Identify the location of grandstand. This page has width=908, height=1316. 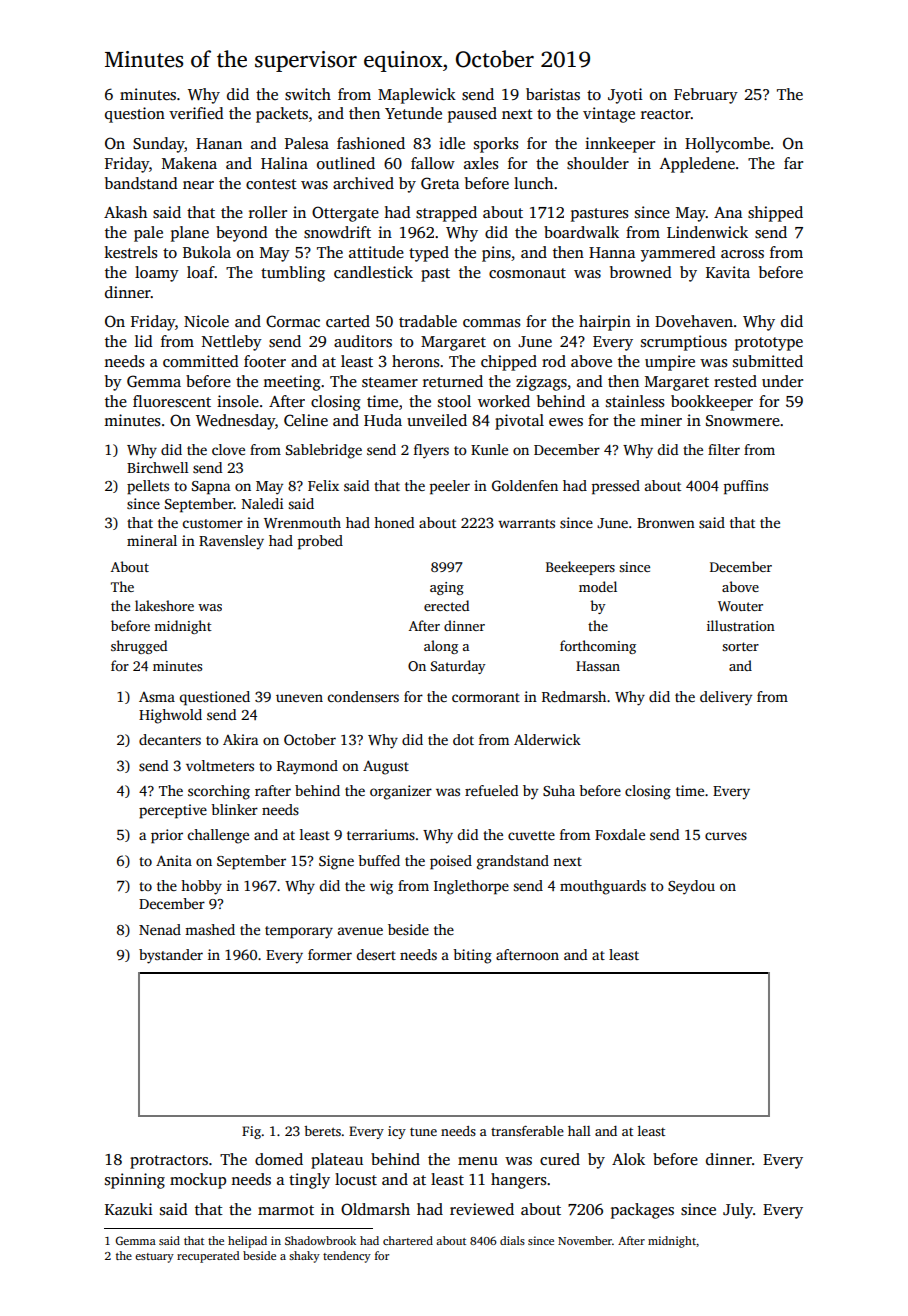
(513, 862).
